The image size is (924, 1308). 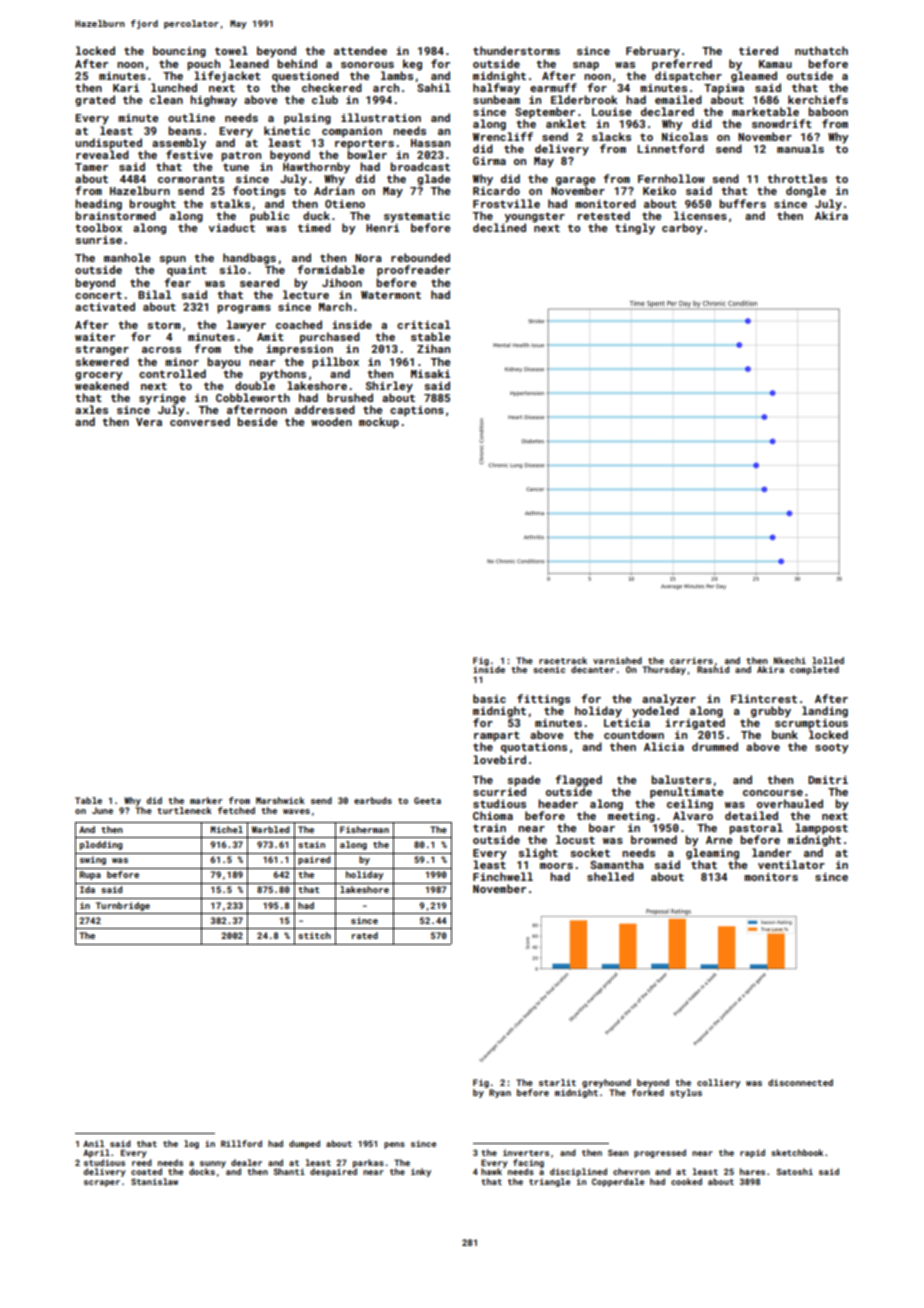 I want to click on log, so click(x=191, y=1144).
